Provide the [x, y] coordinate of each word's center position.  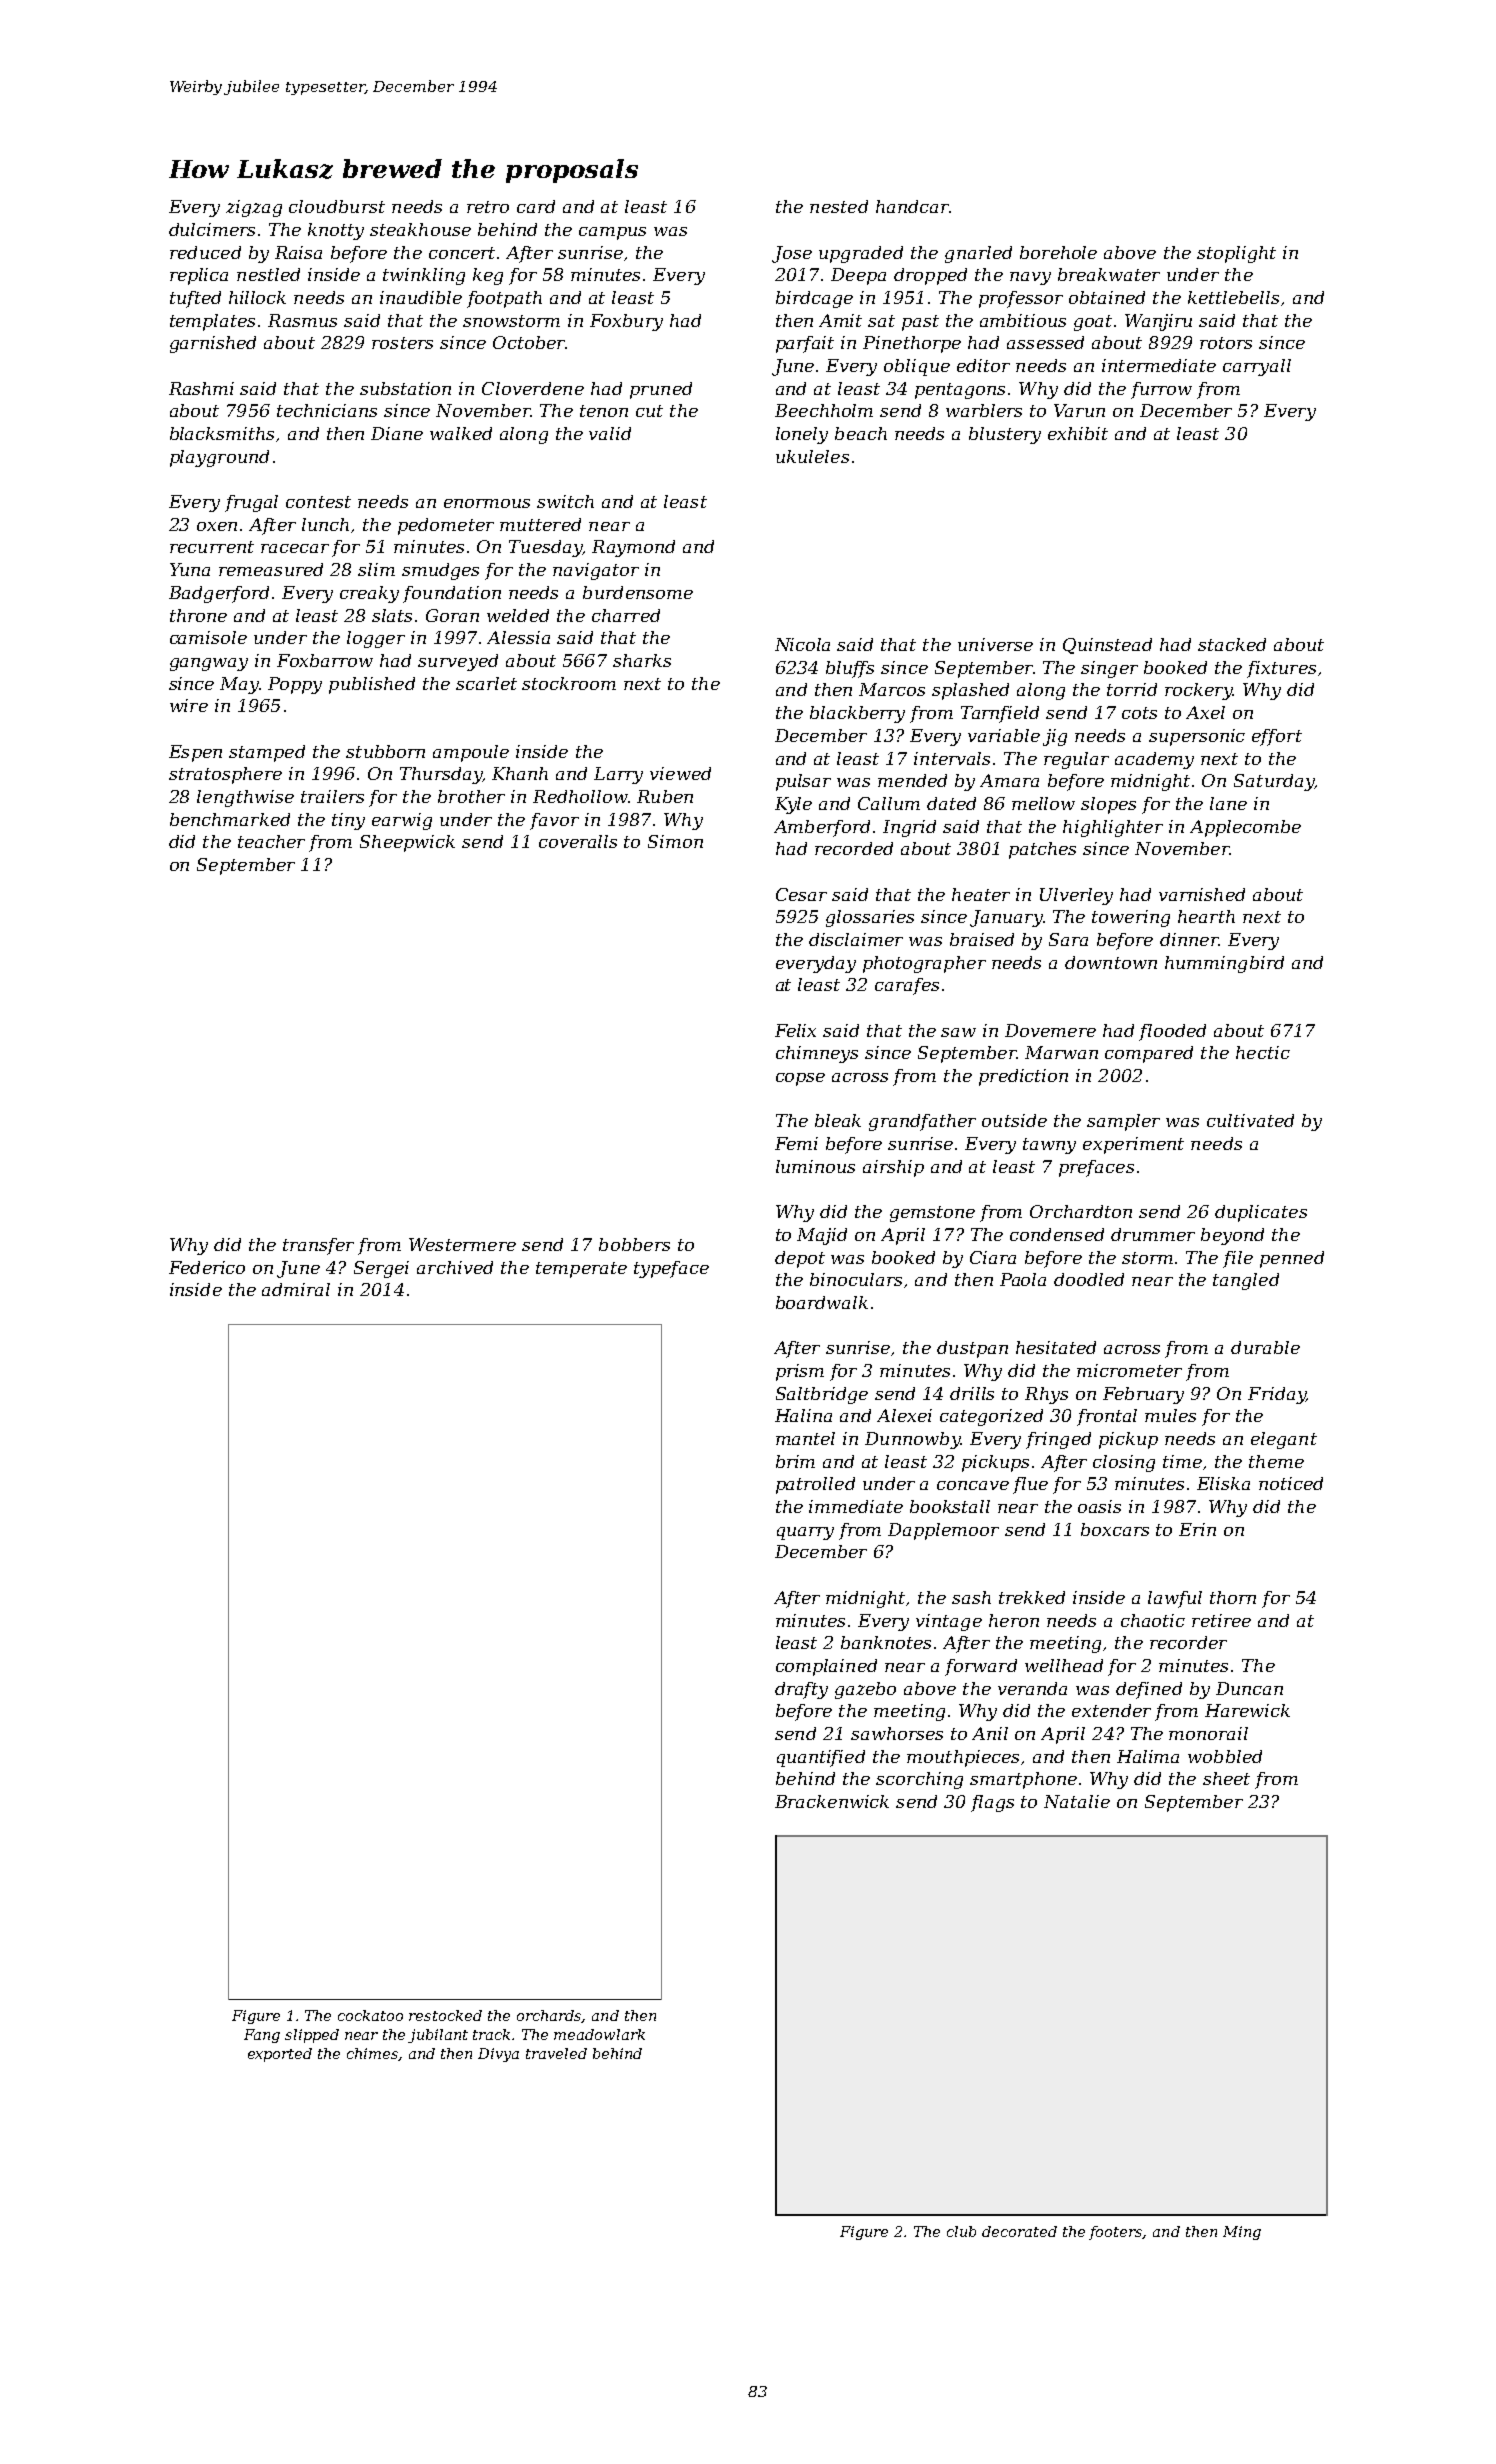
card [536, 206]
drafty [801, 1690]
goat [1093, 323]
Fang [262, 2036]
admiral [296, 1289]
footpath [504, 299]
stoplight [1236, 254]
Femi [796, 1143]
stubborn [385, 751]
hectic [1263, 1052]
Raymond [633, 548]
